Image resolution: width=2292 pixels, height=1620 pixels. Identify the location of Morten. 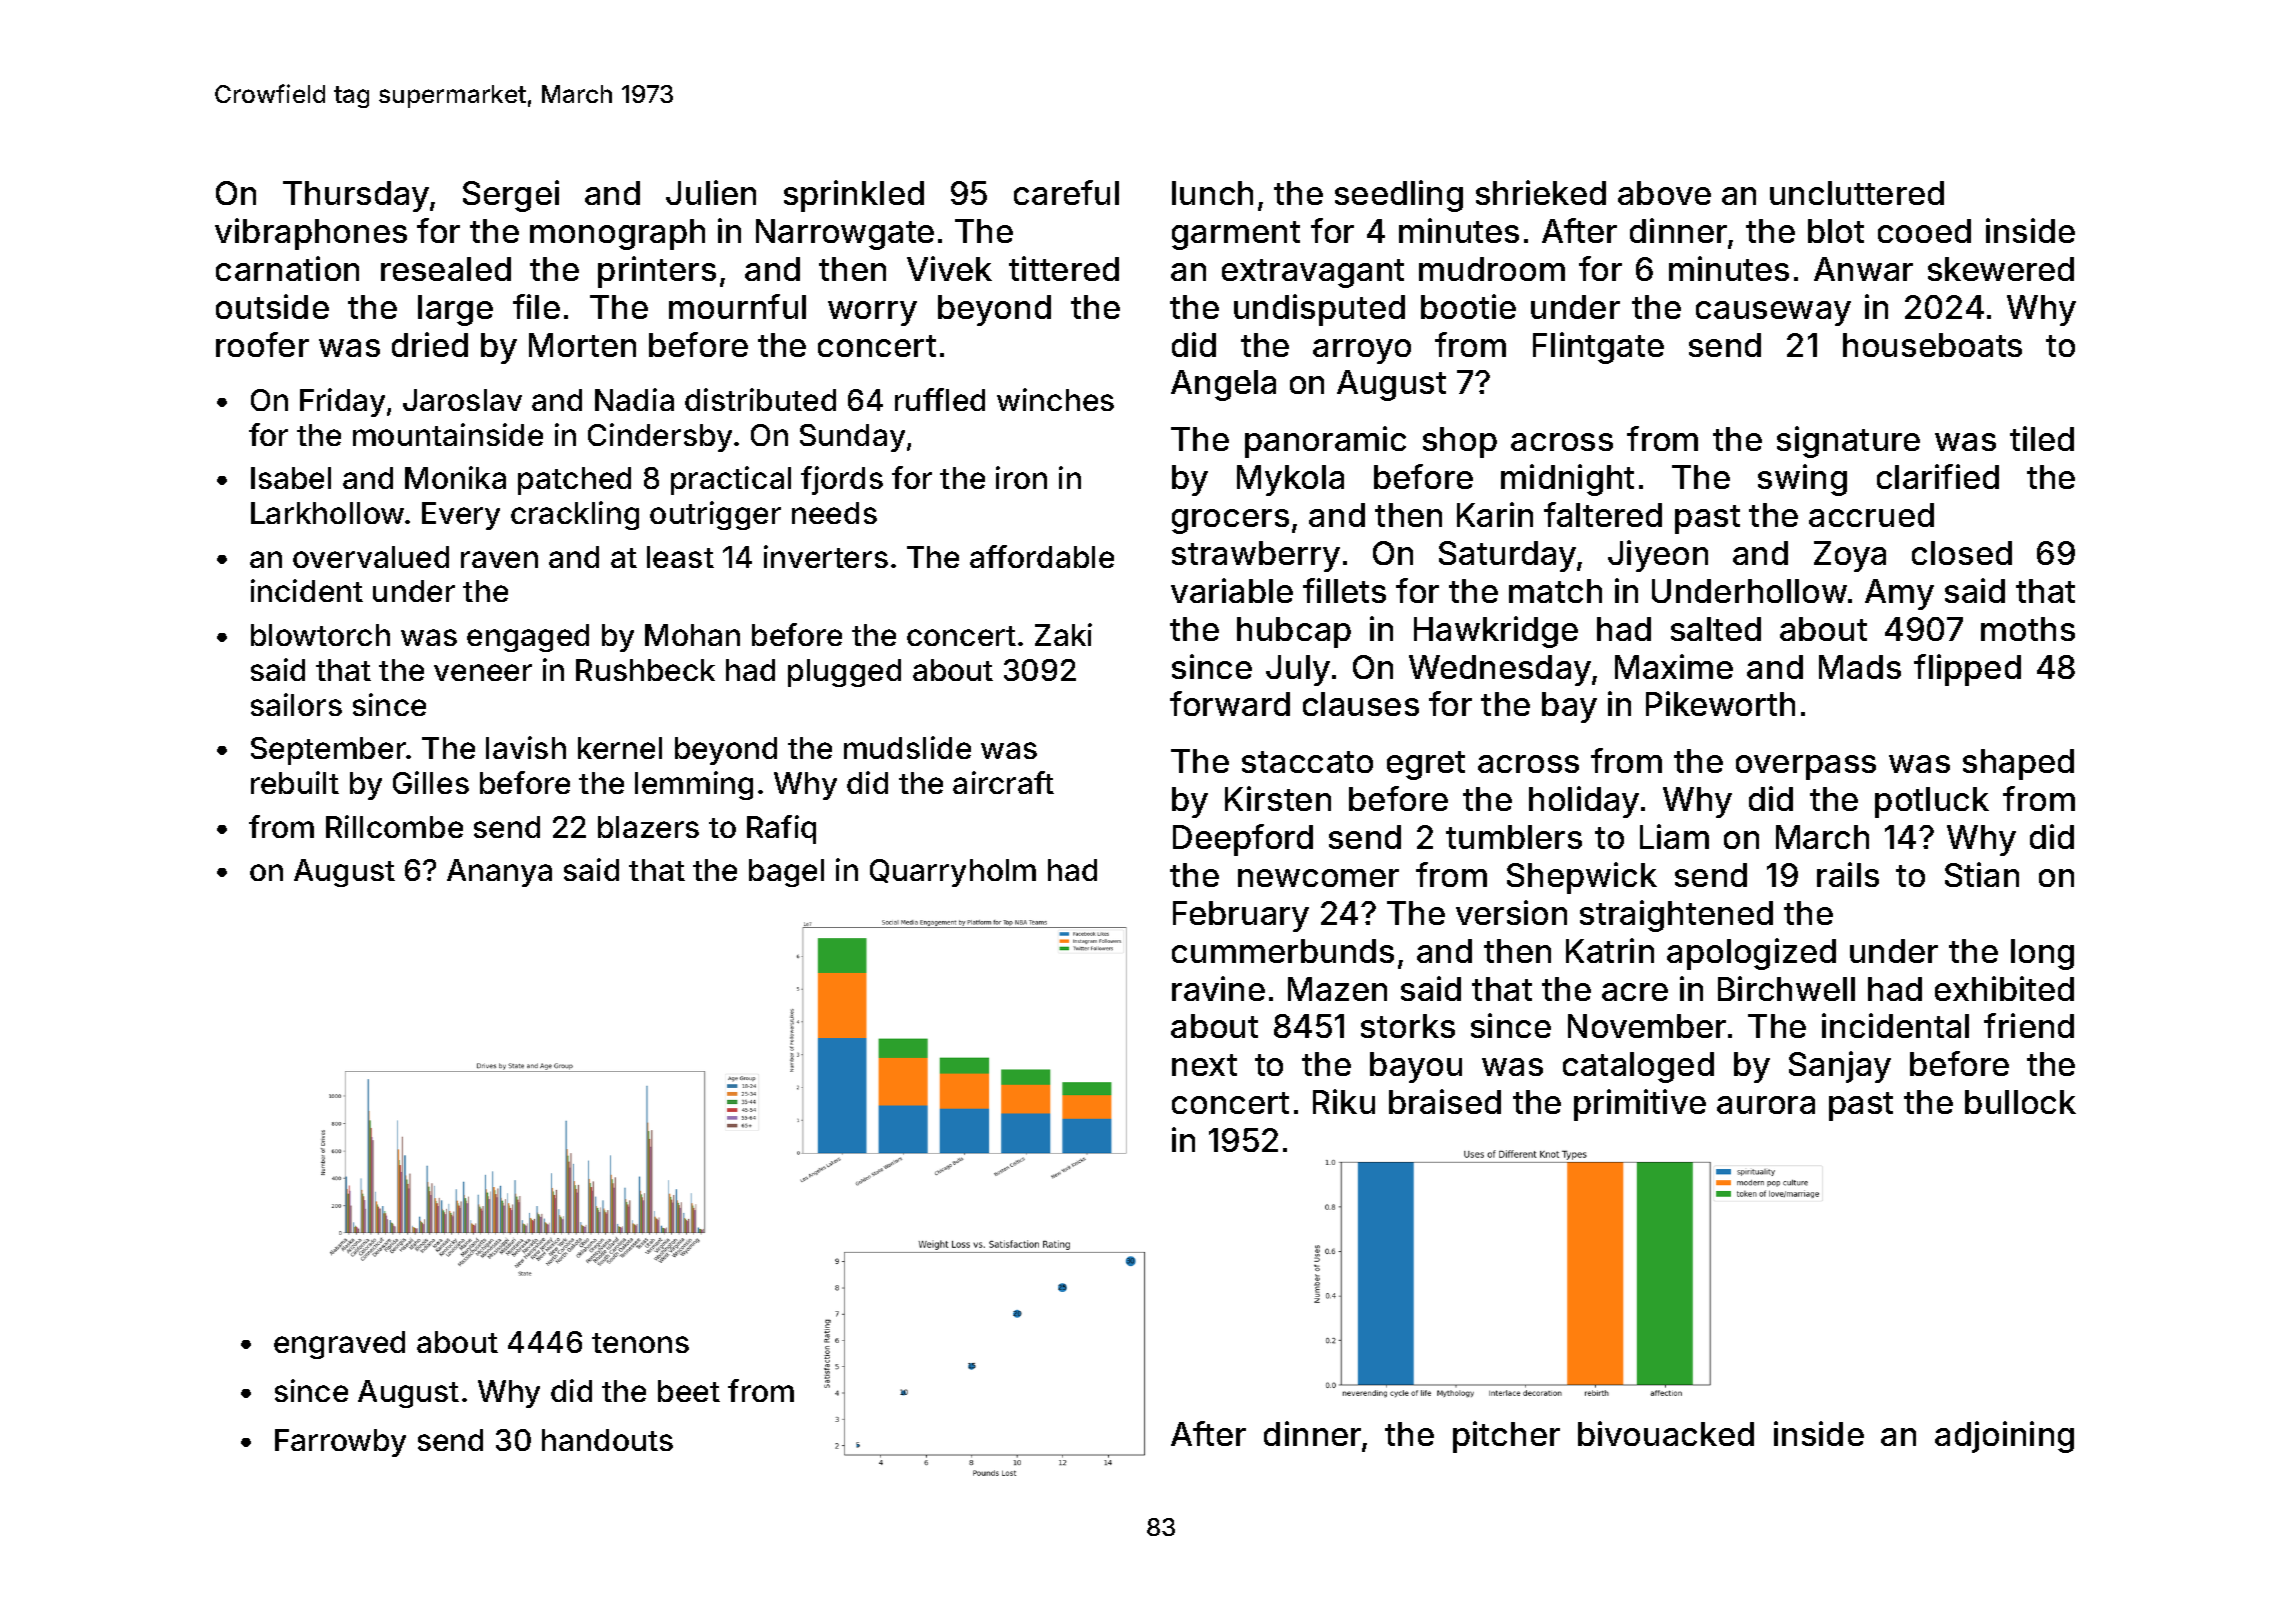
(582, 345).
